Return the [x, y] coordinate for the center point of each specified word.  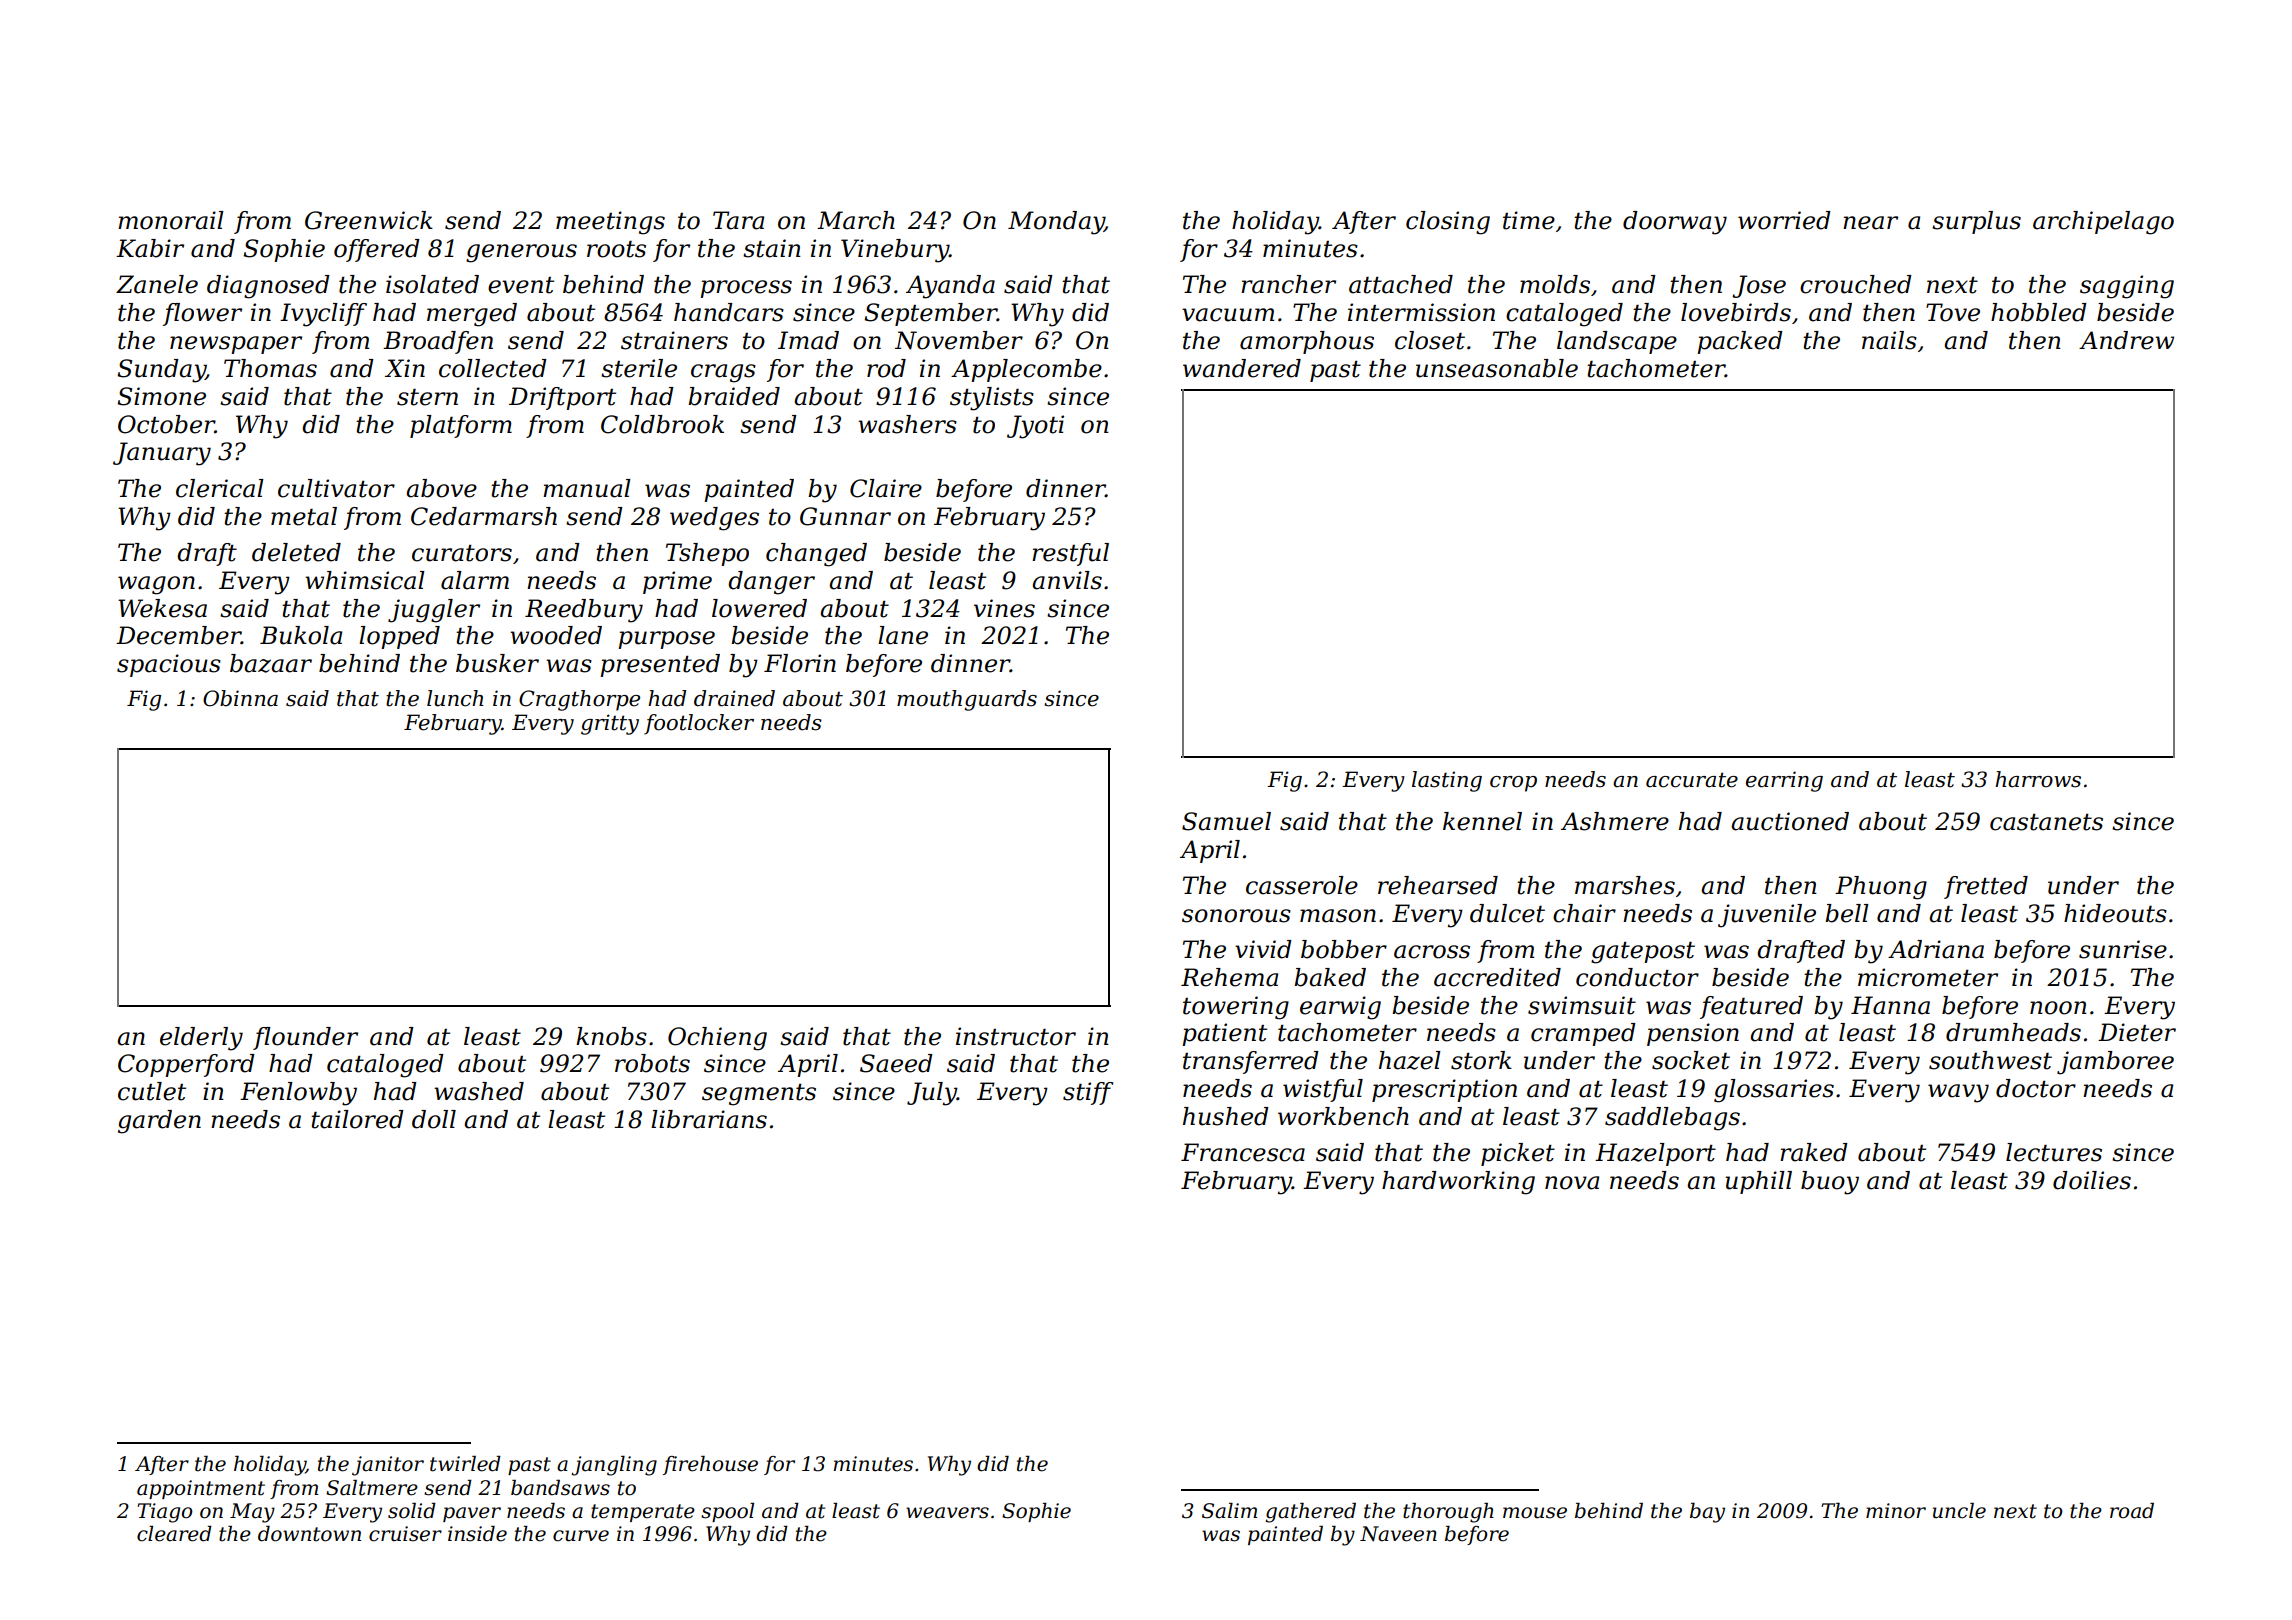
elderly [201, 1039]
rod [886, 368]
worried [1784, 220]
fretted [1986, 887]
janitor [388, 1466]
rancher [1288, 284]
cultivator [336, 488]
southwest [1990, 1060]
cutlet [152, 1091]
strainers [674, 340]
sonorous [1236, 916]
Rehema [1229, 977]
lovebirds [1736, 312]
